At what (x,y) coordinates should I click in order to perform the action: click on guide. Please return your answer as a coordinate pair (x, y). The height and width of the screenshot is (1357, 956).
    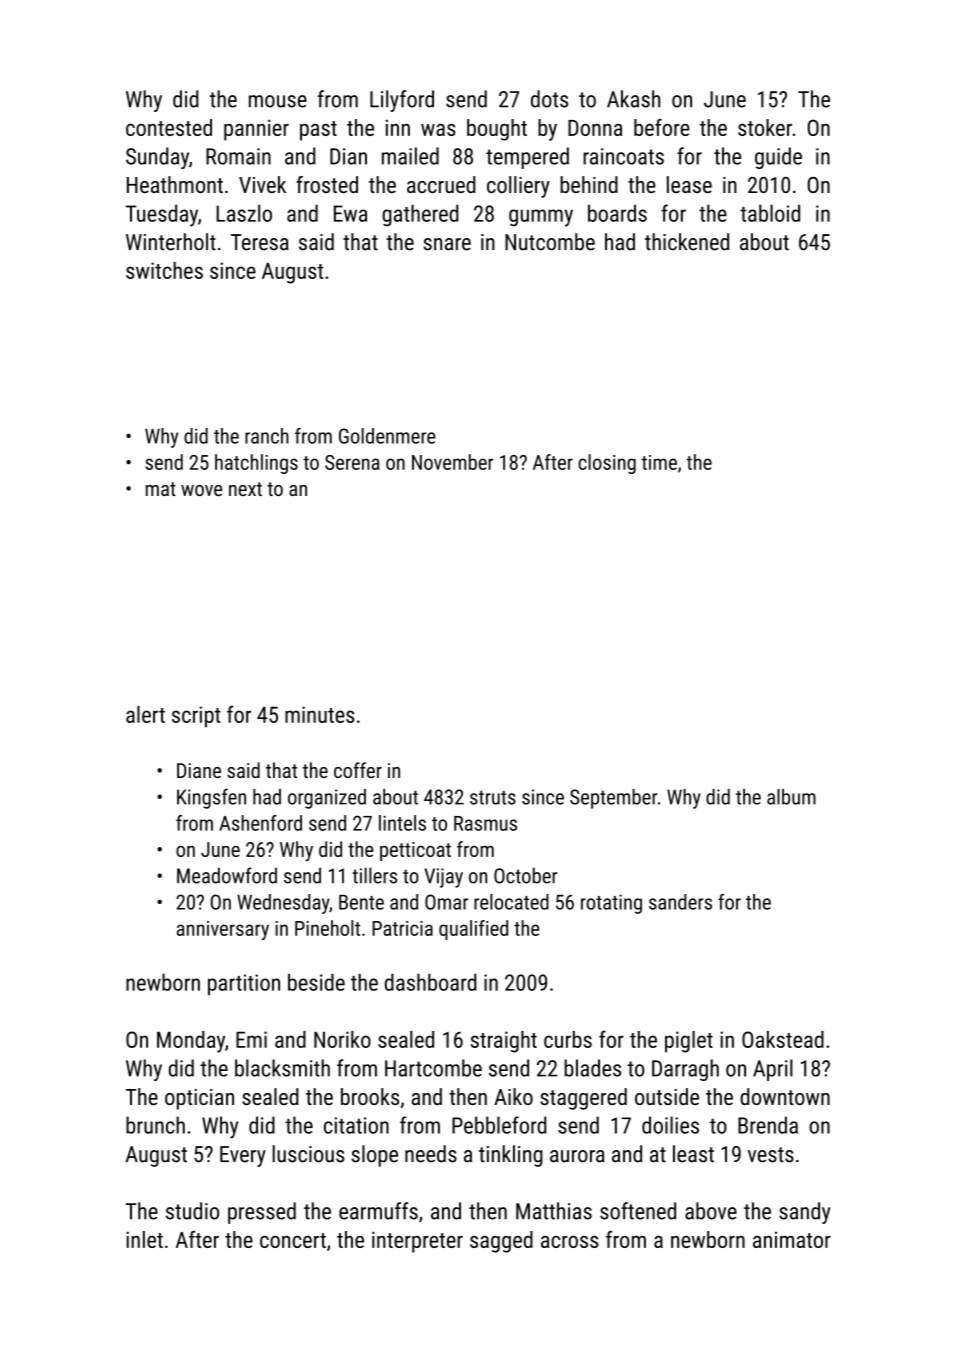
    Looking at the image, I should click on (778, 158).
